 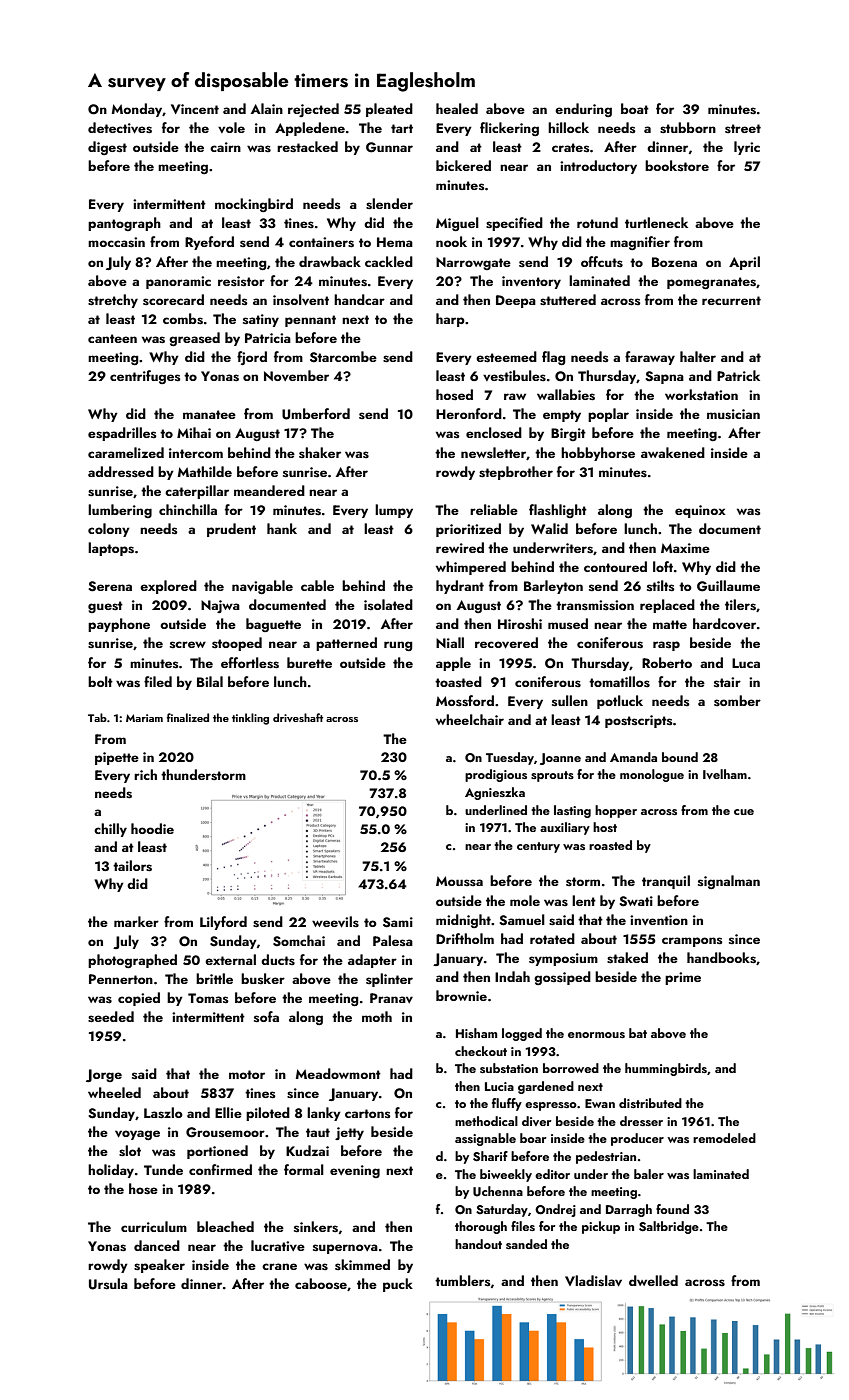 I want to click on stubborn, so click(x=688, y=128).
